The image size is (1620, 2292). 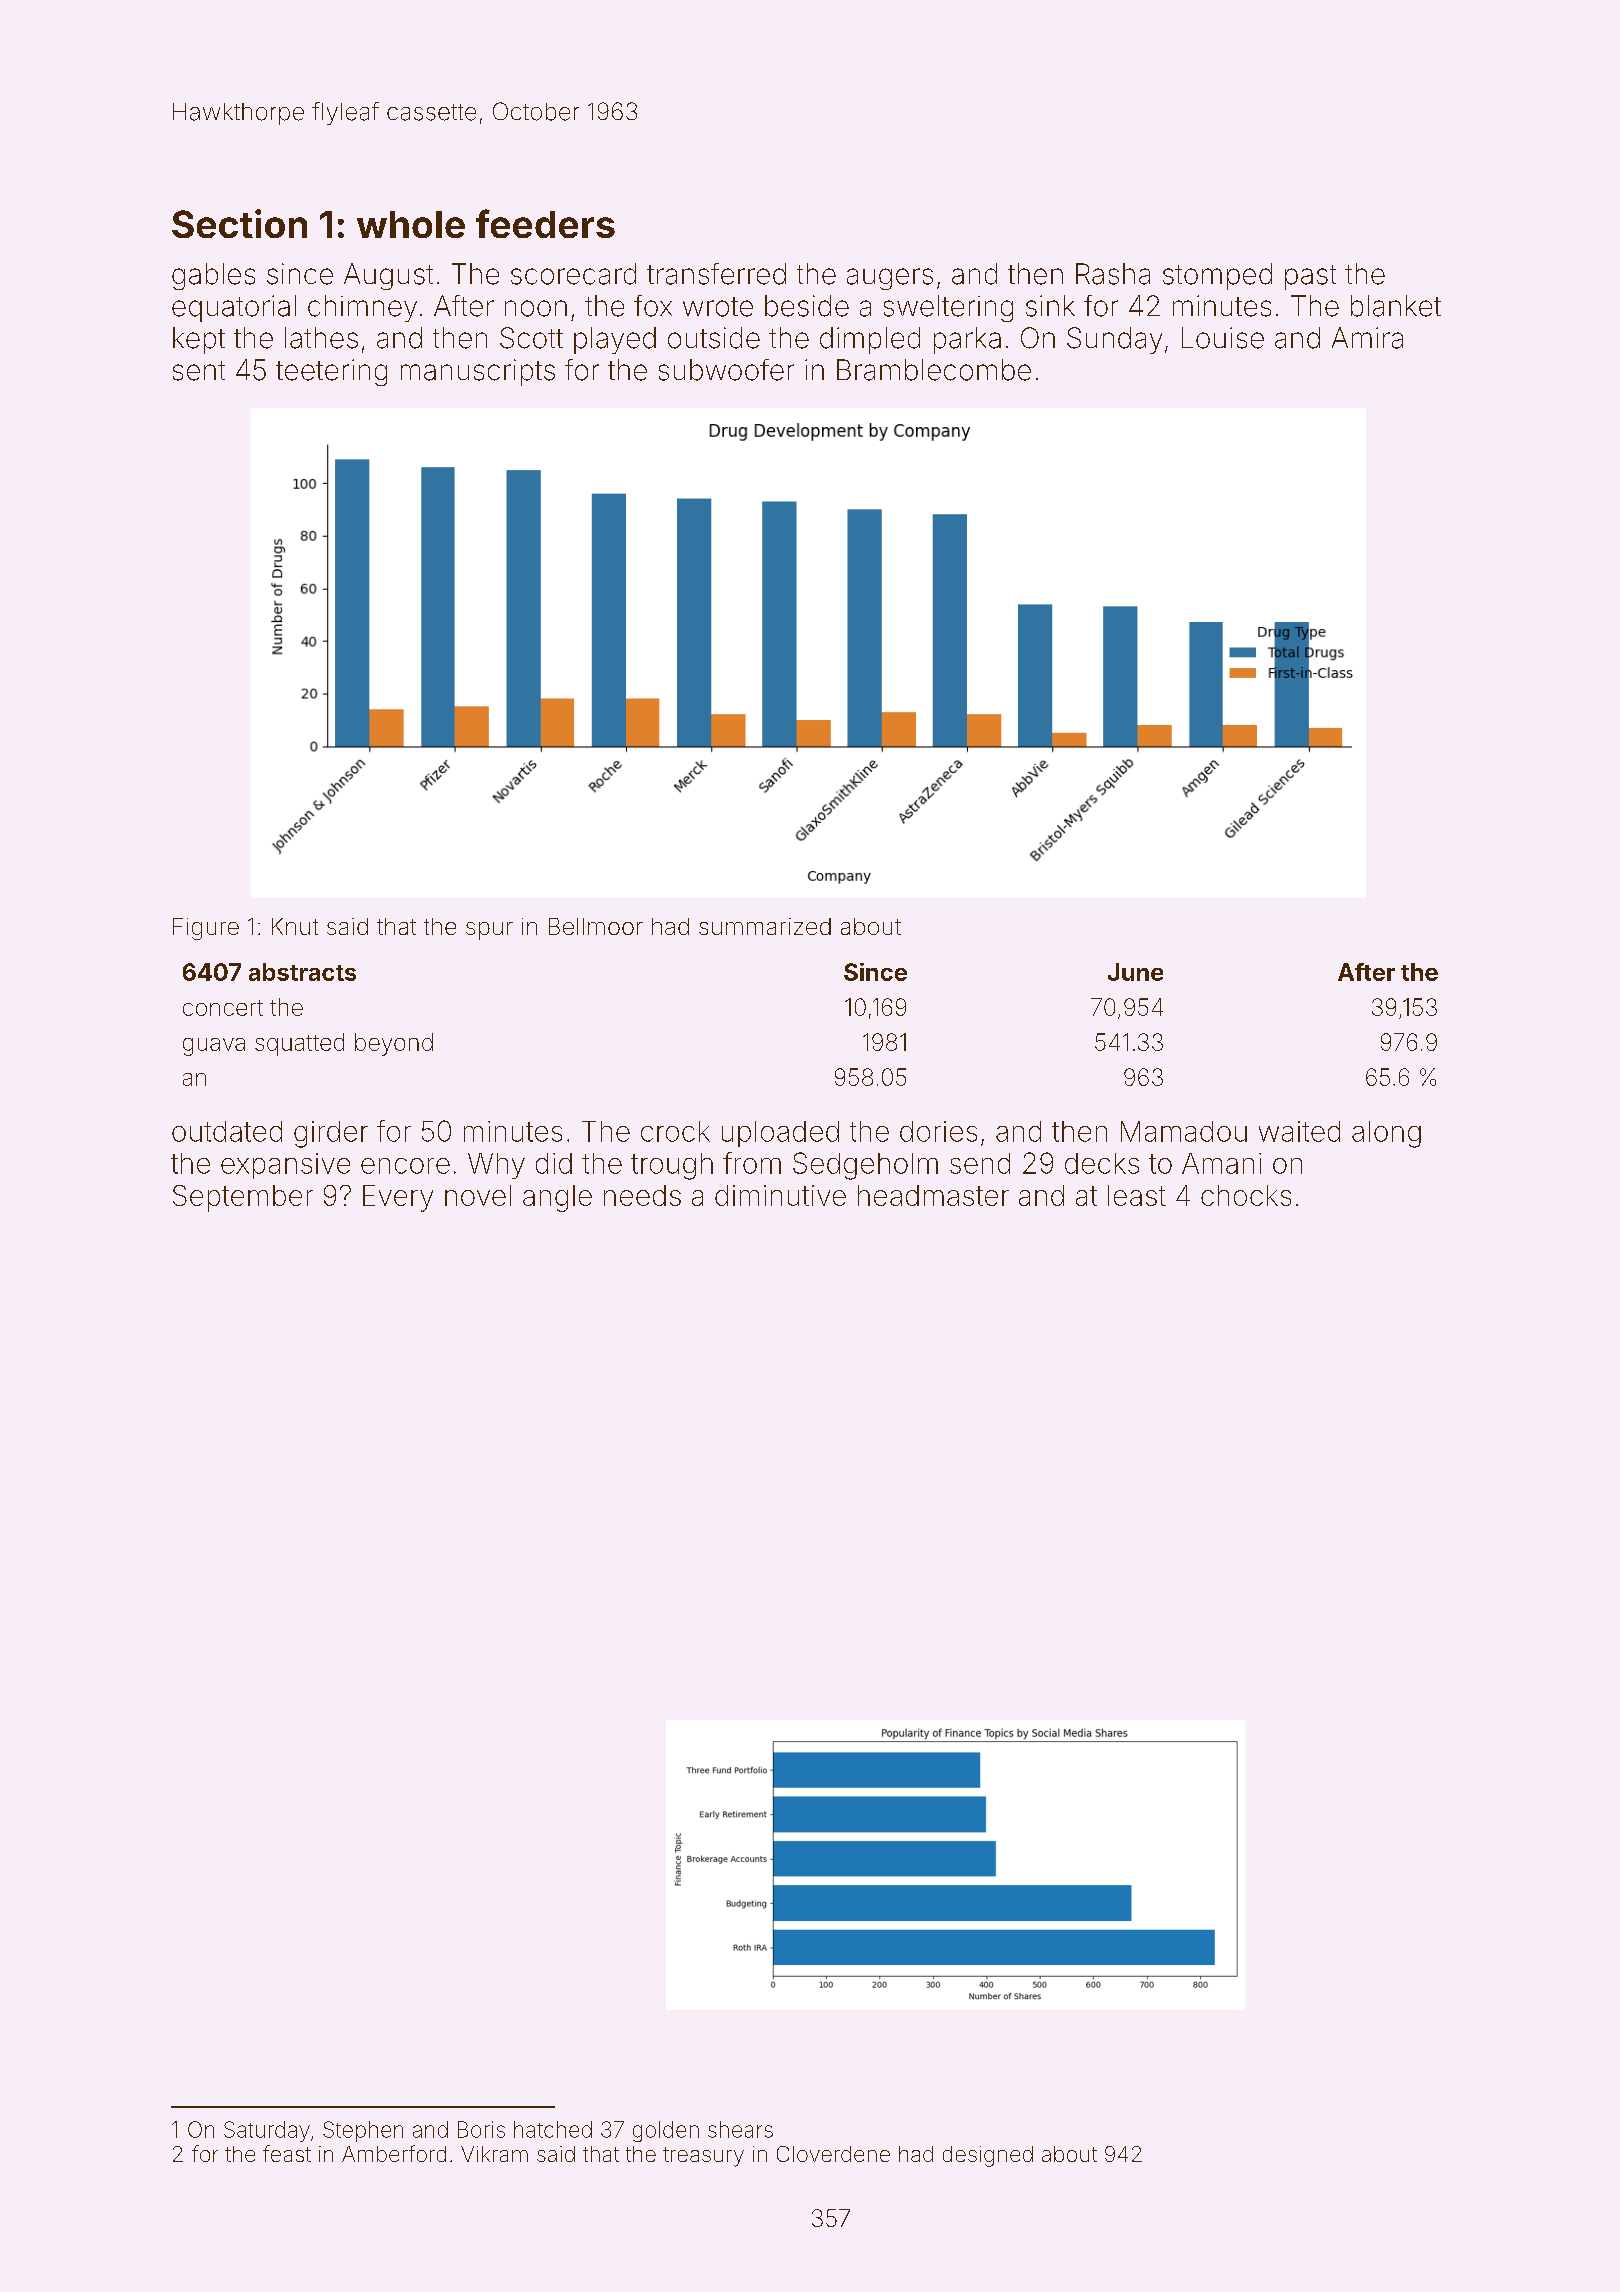 I want to click on designed, so click(x=988, y=2156).
